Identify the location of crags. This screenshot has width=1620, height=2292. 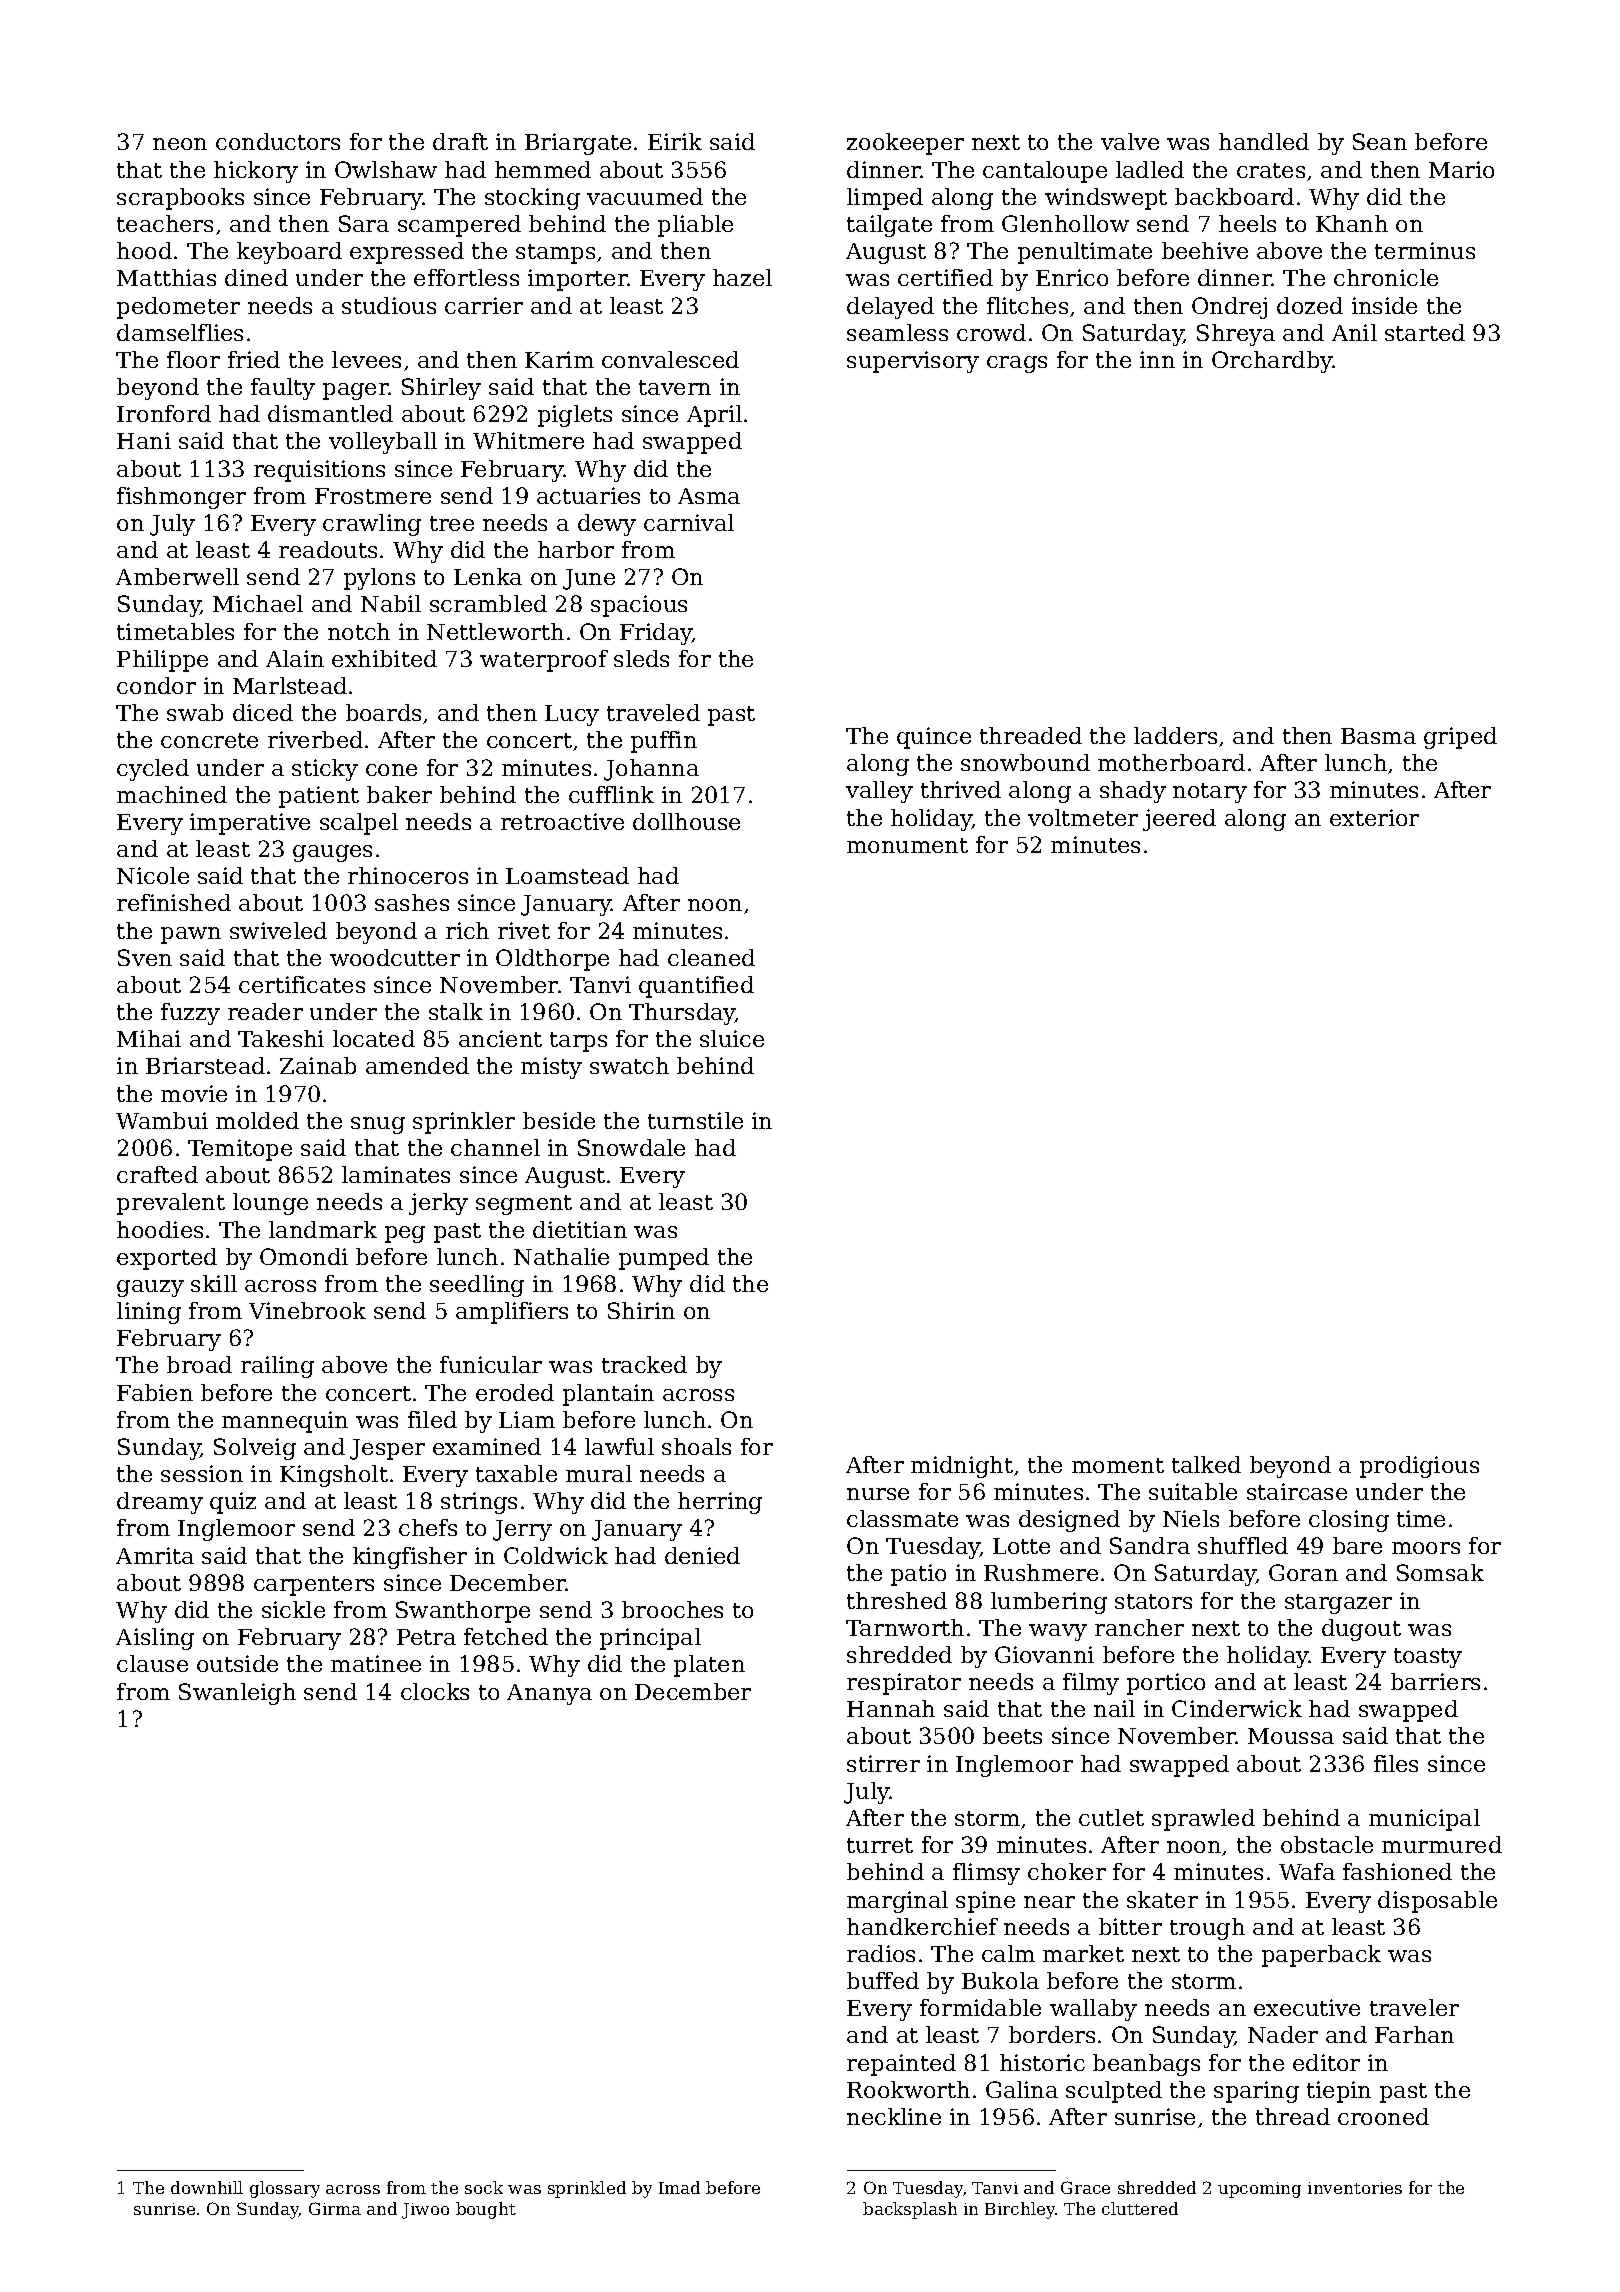
(1017, 364).
